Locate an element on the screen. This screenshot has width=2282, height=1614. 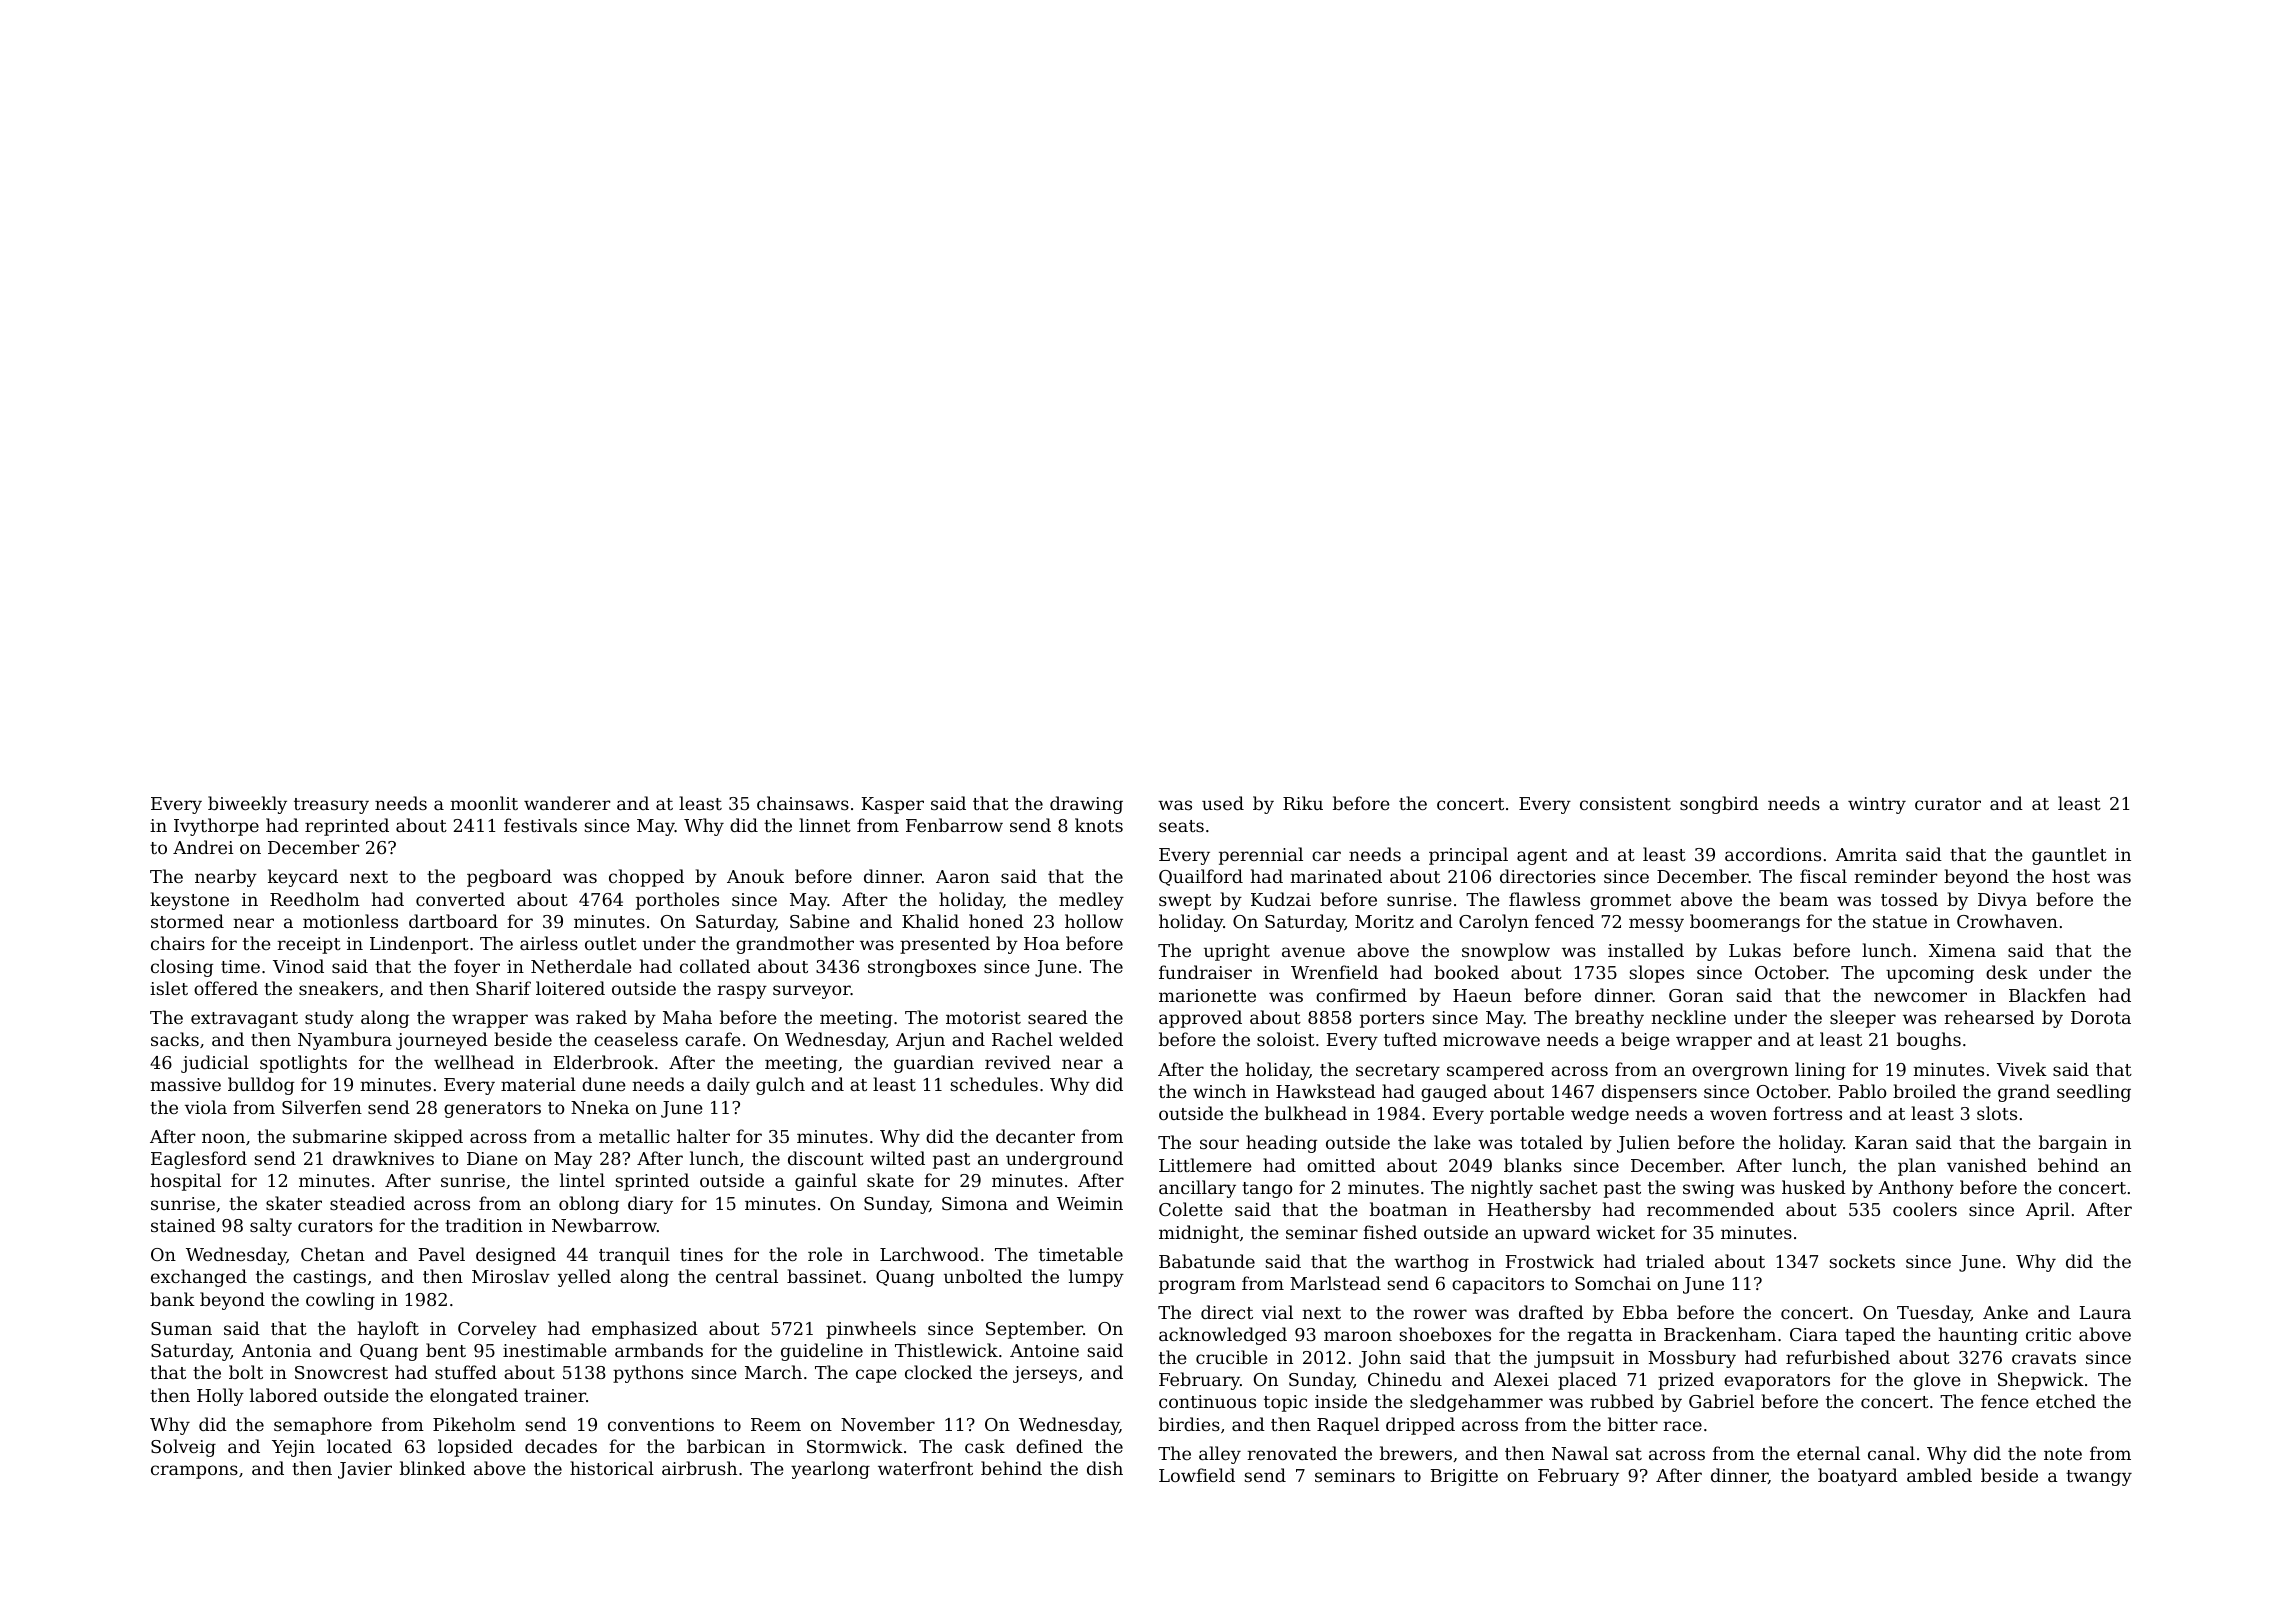
warthog is located at coordinates (1431, 1263).
